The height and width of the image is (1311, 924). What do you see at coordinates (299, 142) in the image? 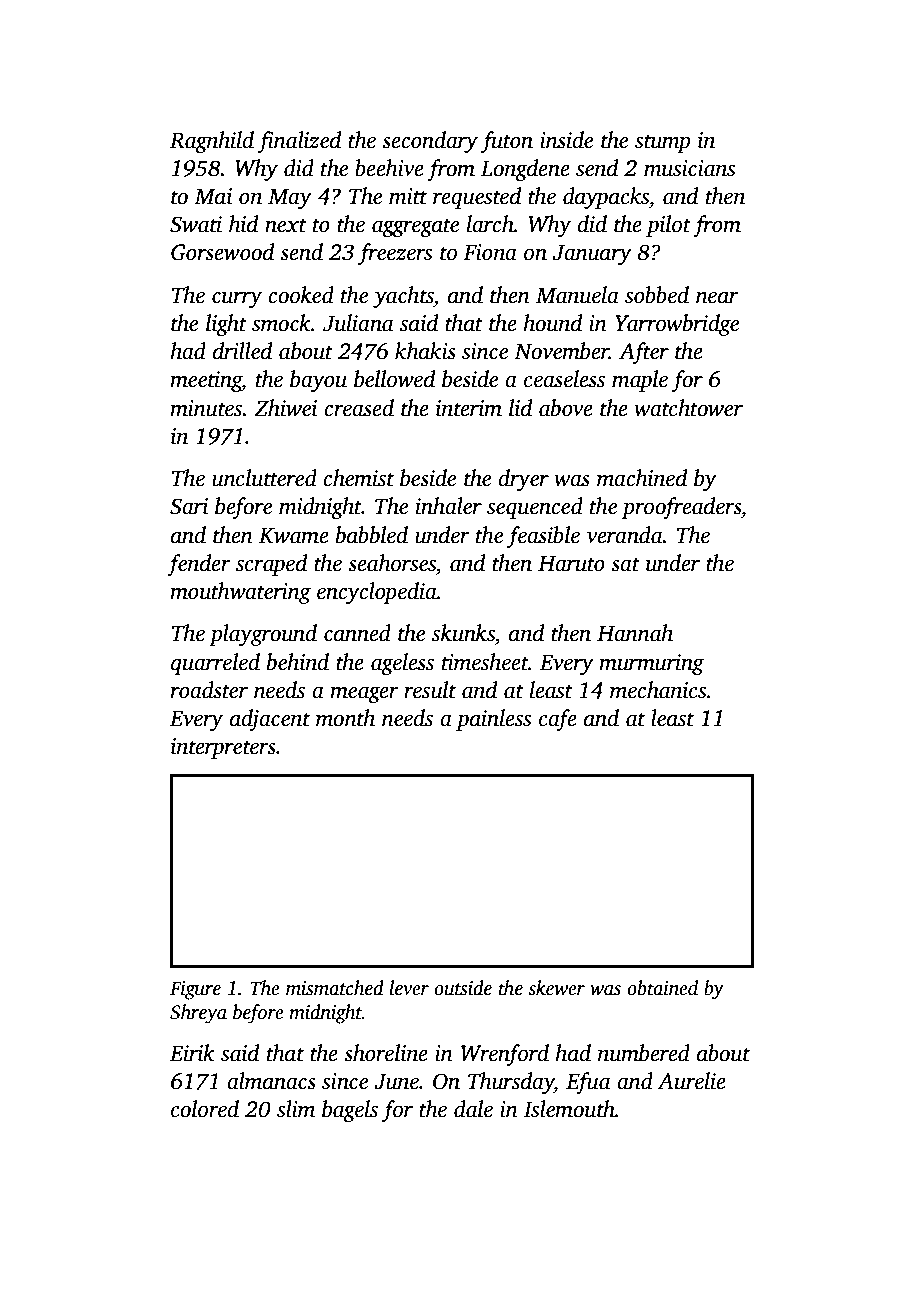
I see `finalized` at bounding box center [299, 142].
